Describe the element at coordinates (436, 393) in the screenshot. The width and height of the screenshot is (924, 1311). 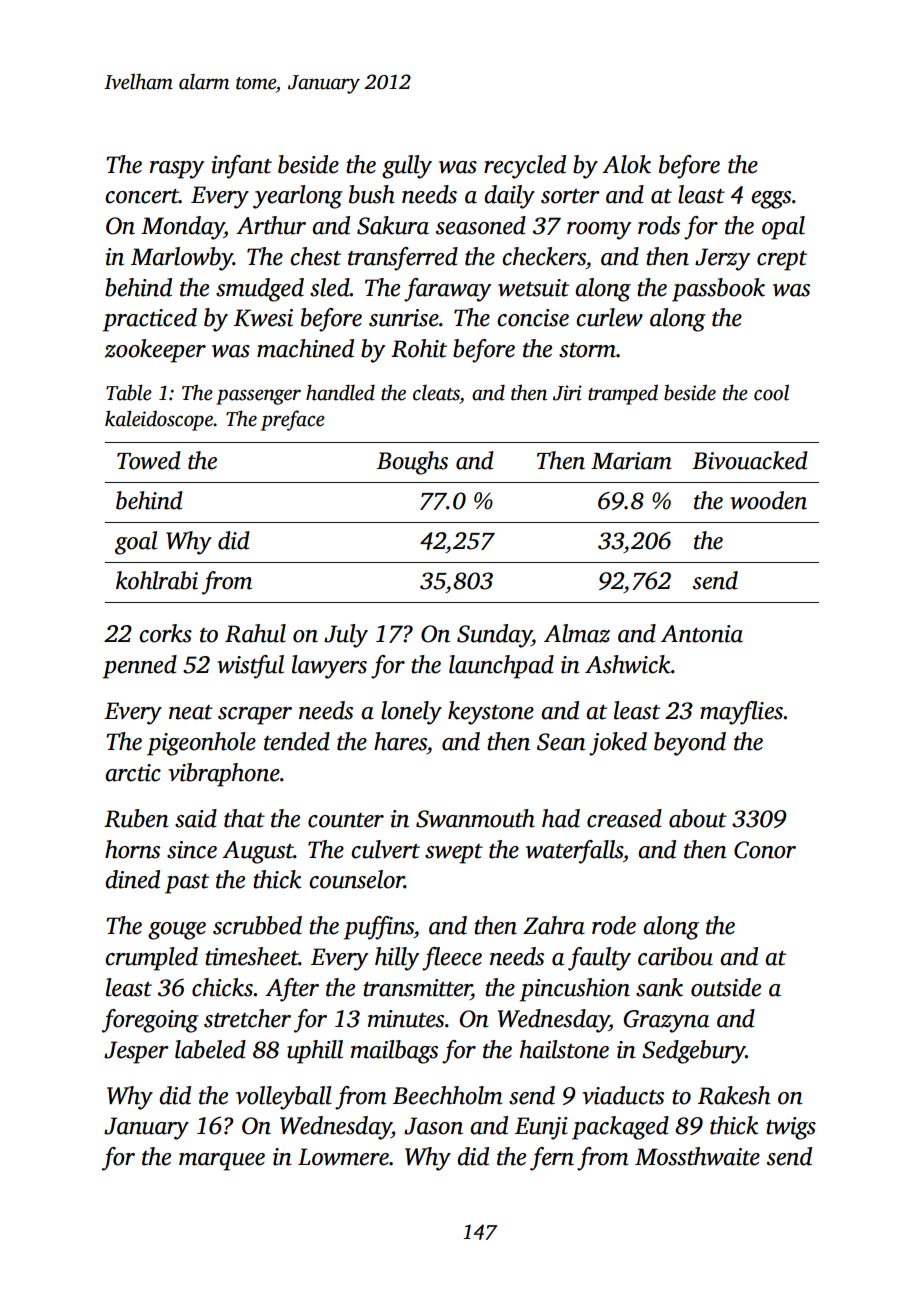
I see `cleats` at that location.
